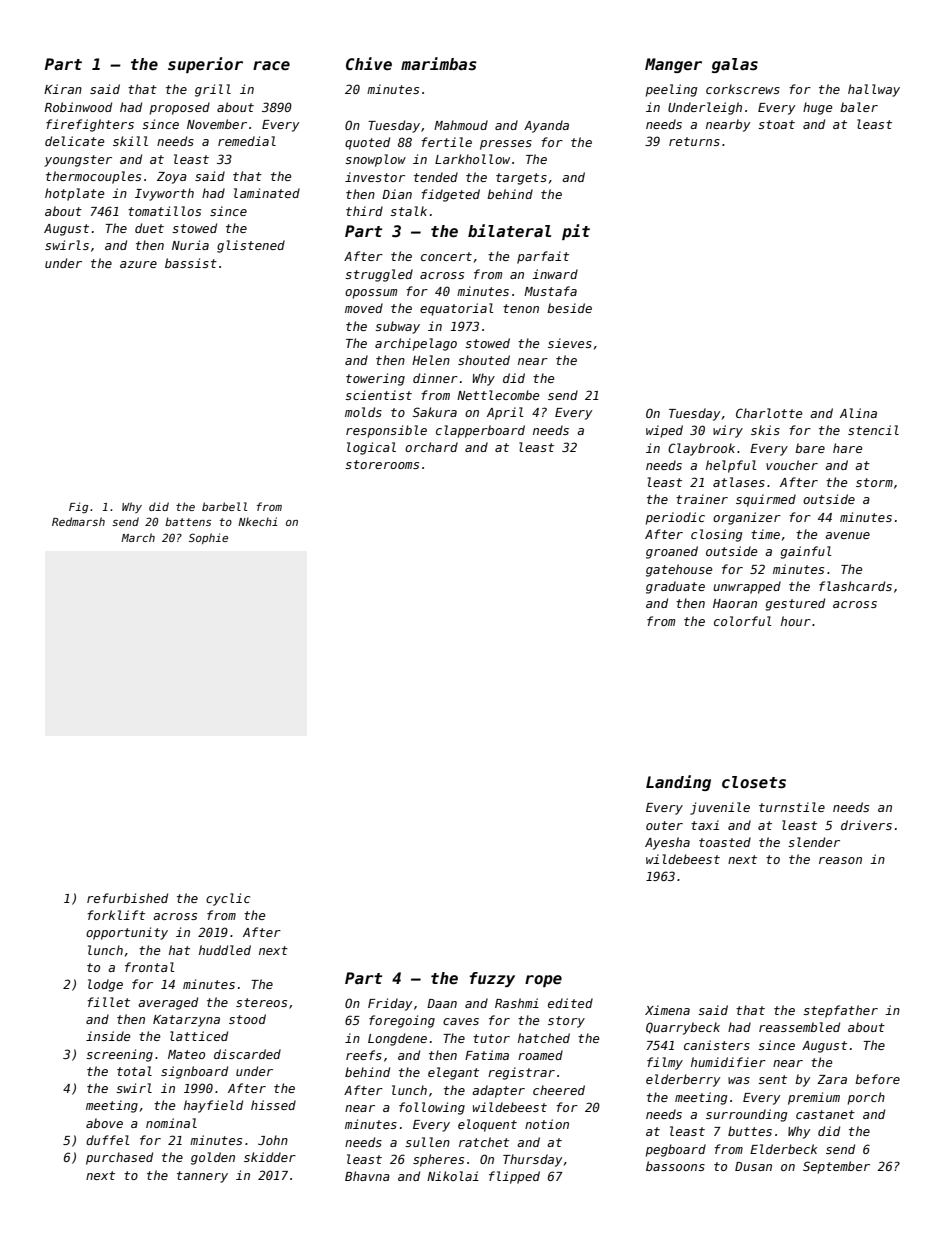  What do you see at coordinates (127, 898) in the image?
I see `refurbished` at bounding box center [127, 898].
